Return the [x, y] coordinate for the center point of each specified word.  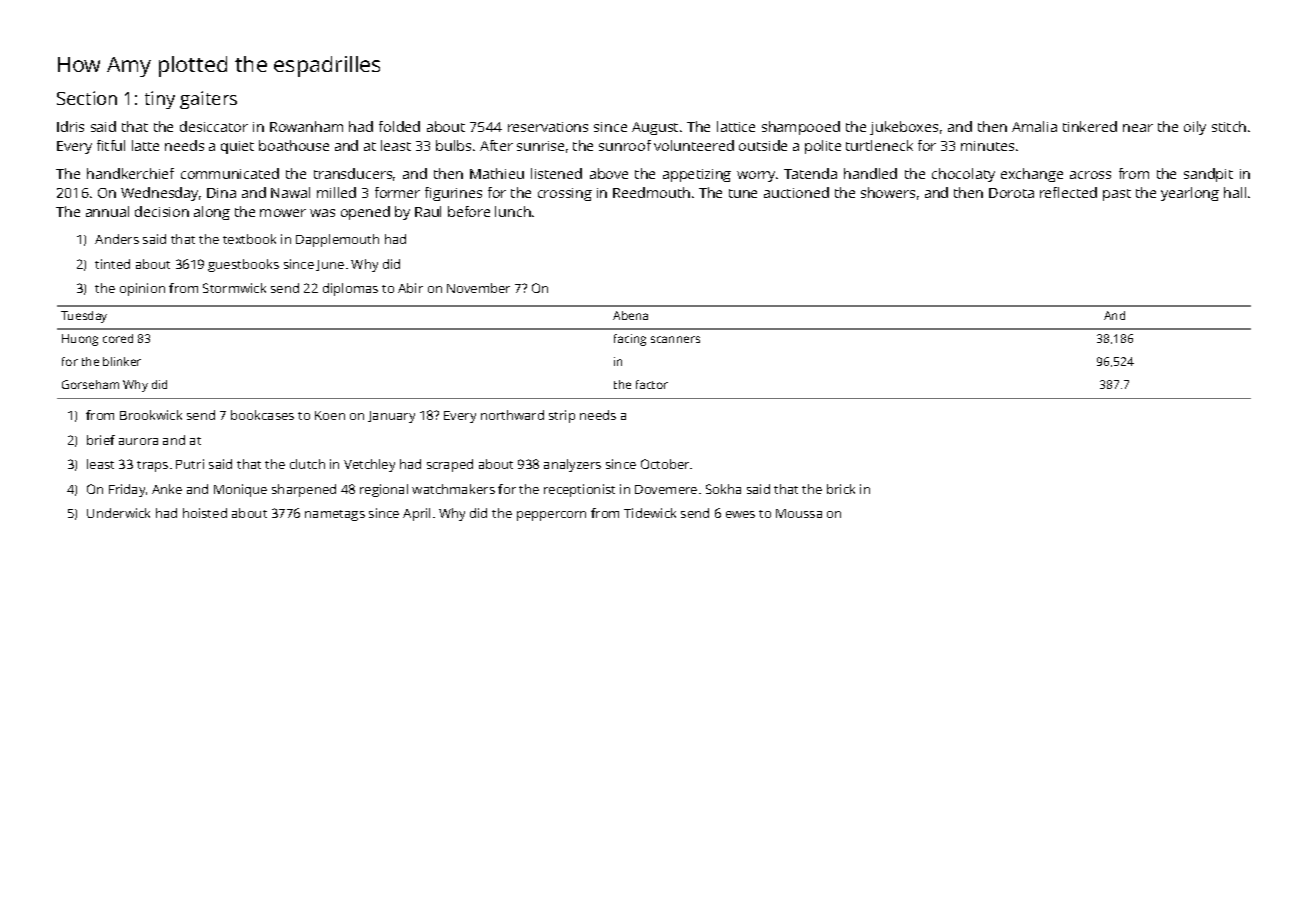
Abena [630, 315]
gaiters [208, 100]
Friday [127, 490]
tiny [160, 100]
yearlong [1190, 194]
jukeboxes [904, 128]
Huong [80, 340]
